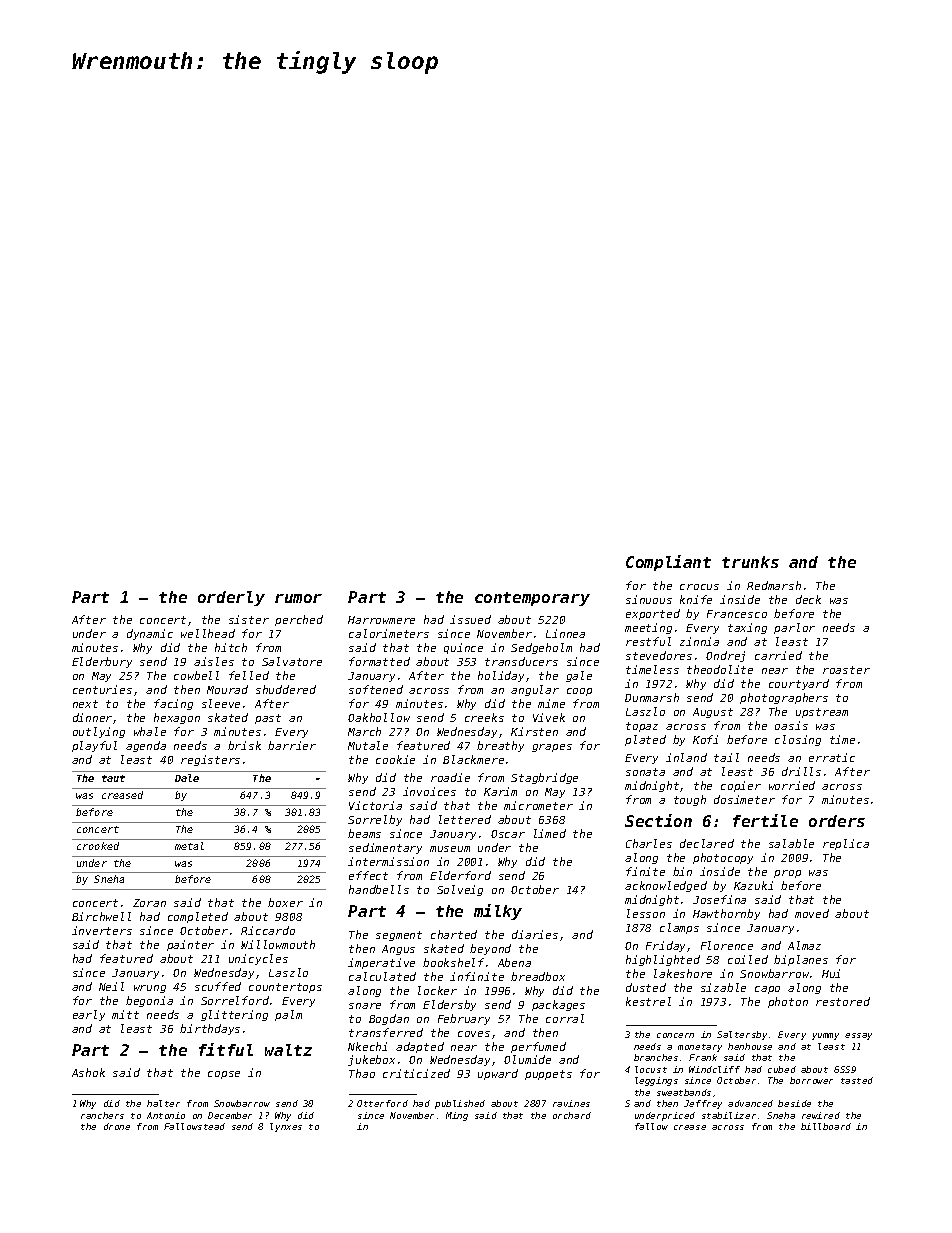  What do you see at coordinates (645, 772) in the document?
I see `sonata` at bounding box center [645, 772].
